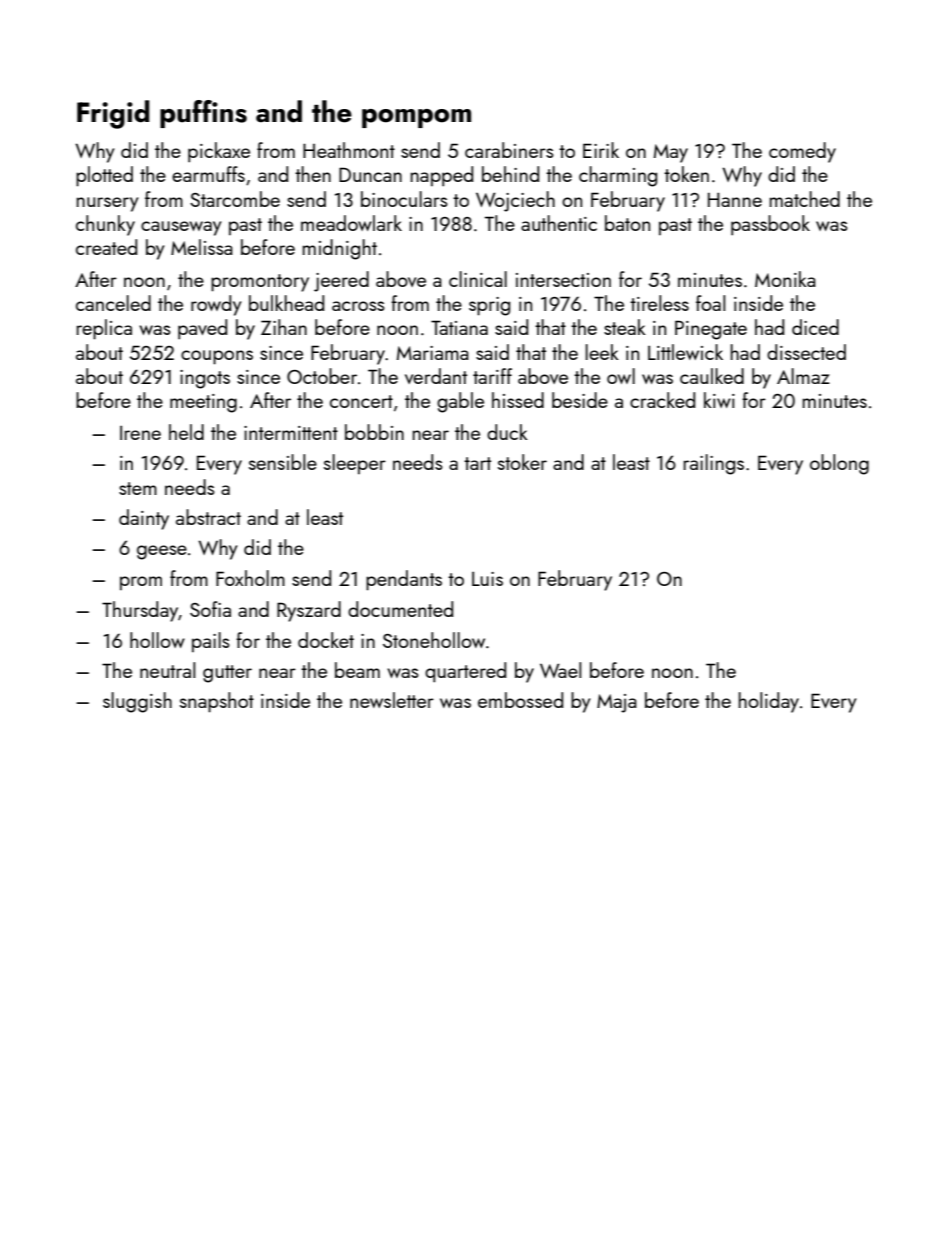 This screenshot has height=1233, width=952. What do you see at coordinates (137, 702) in the screenshot?
I see `sluggish` at bounding box center [137, 702].
